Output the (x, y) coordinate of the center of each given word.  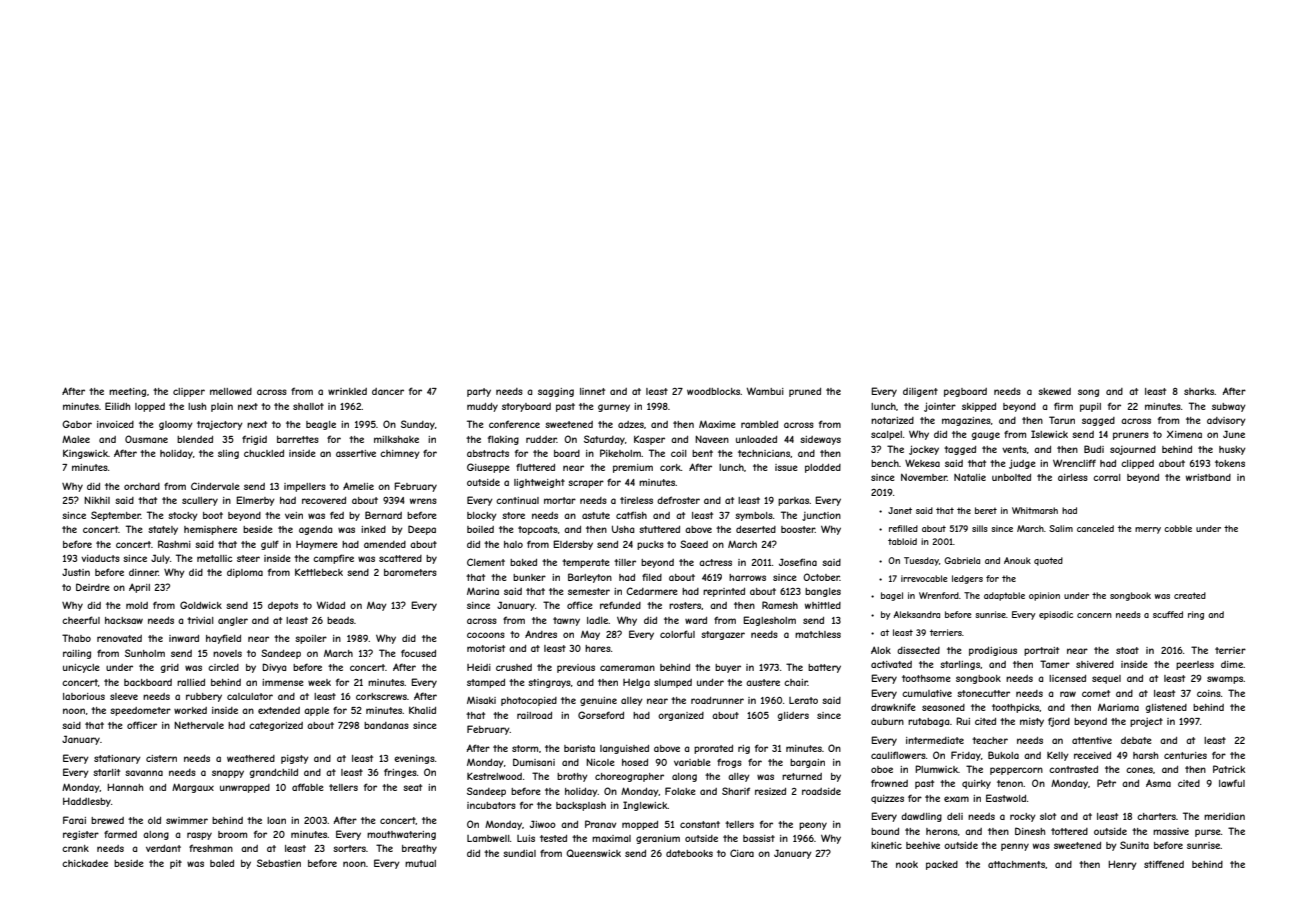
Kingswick (85, 454)
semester (589, 591)
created (1190, 595)
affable (307, 787)
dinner (144, 572)
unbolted (1011, 477)
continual (517, 500)
